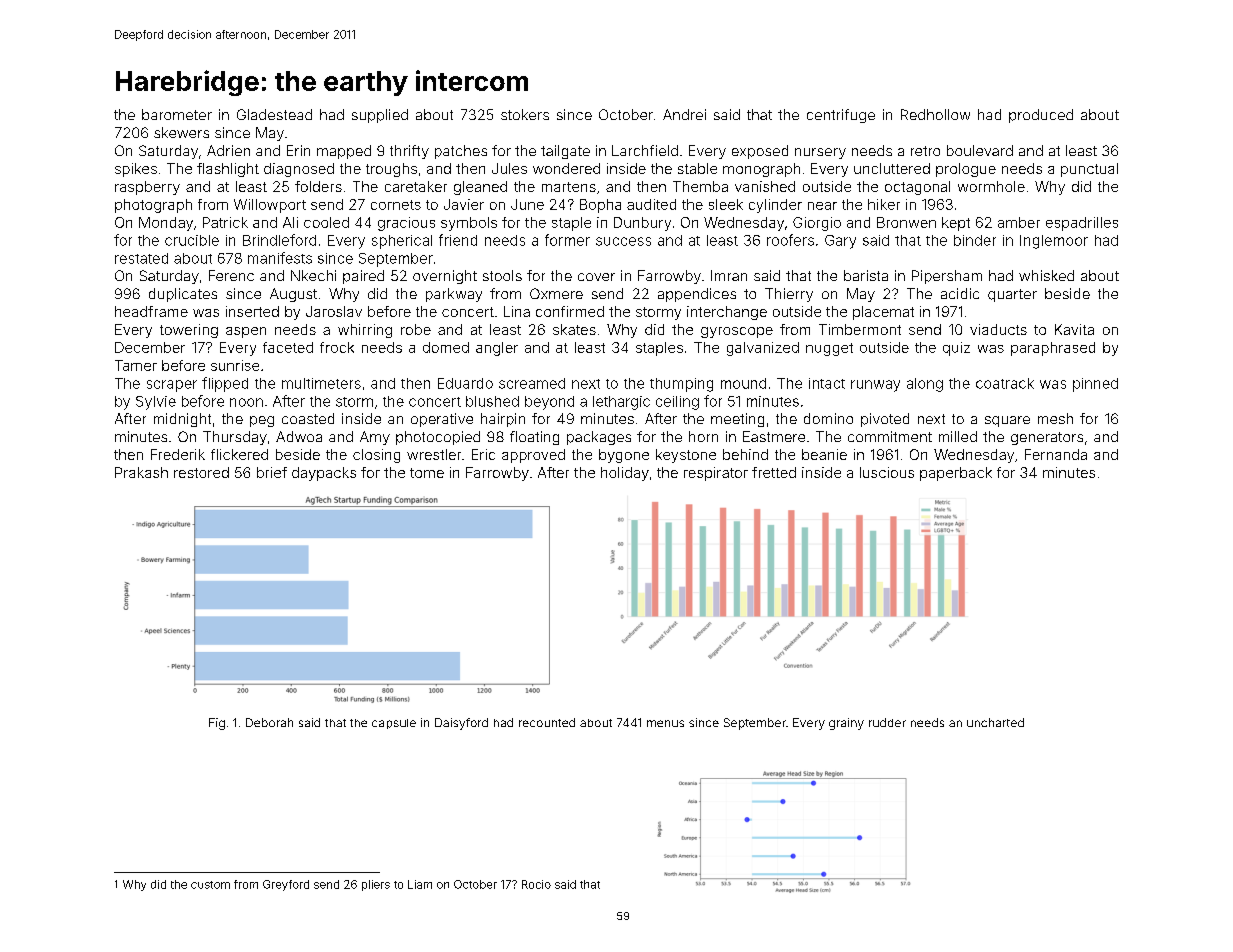 The width and height of the screenshot is (1233, 952). I want to click on keystone, so click(686, 456).
